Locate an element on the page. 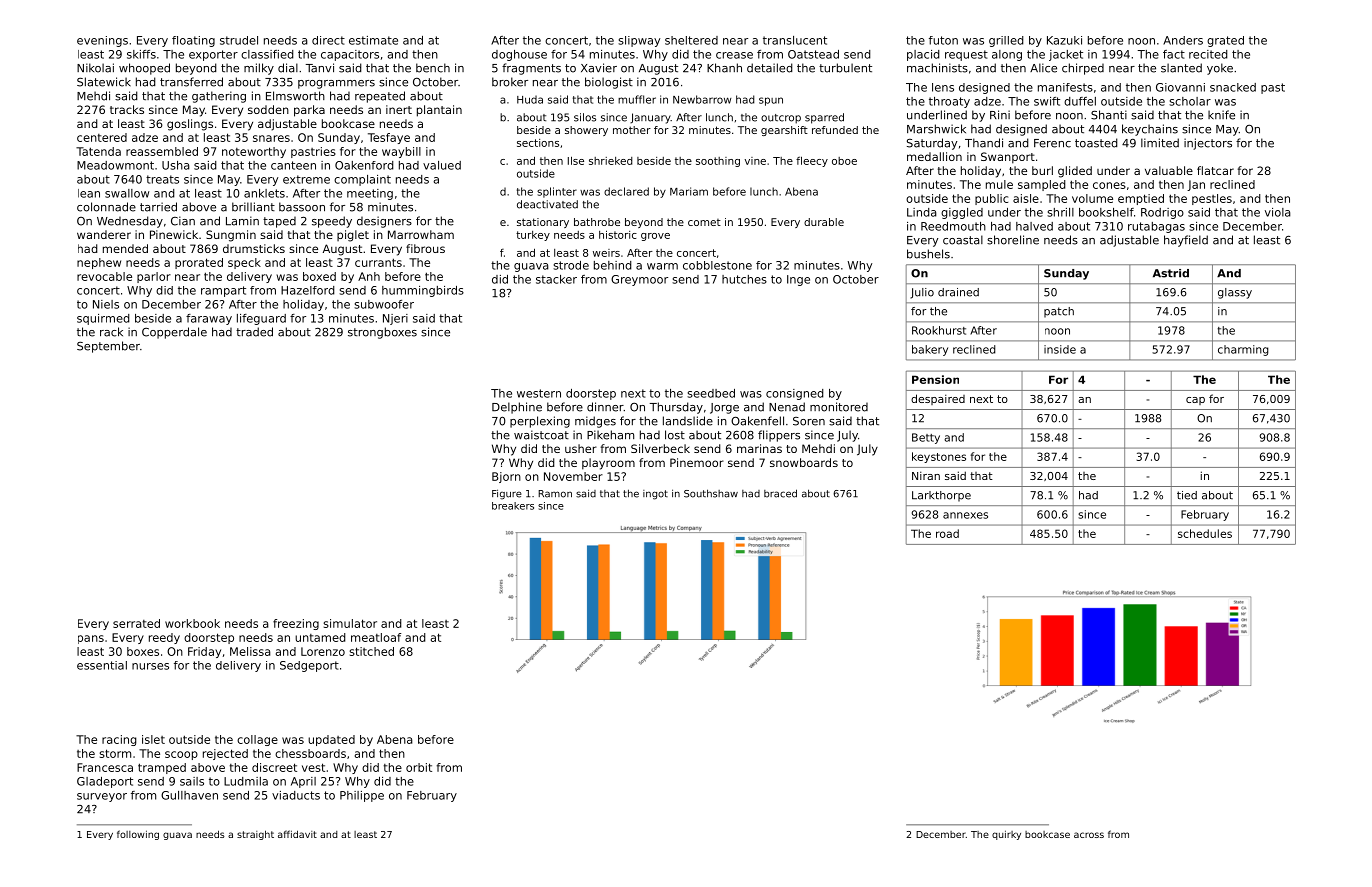 The image size is (1372, 887). stacker is located at coordinates (556, 279).
